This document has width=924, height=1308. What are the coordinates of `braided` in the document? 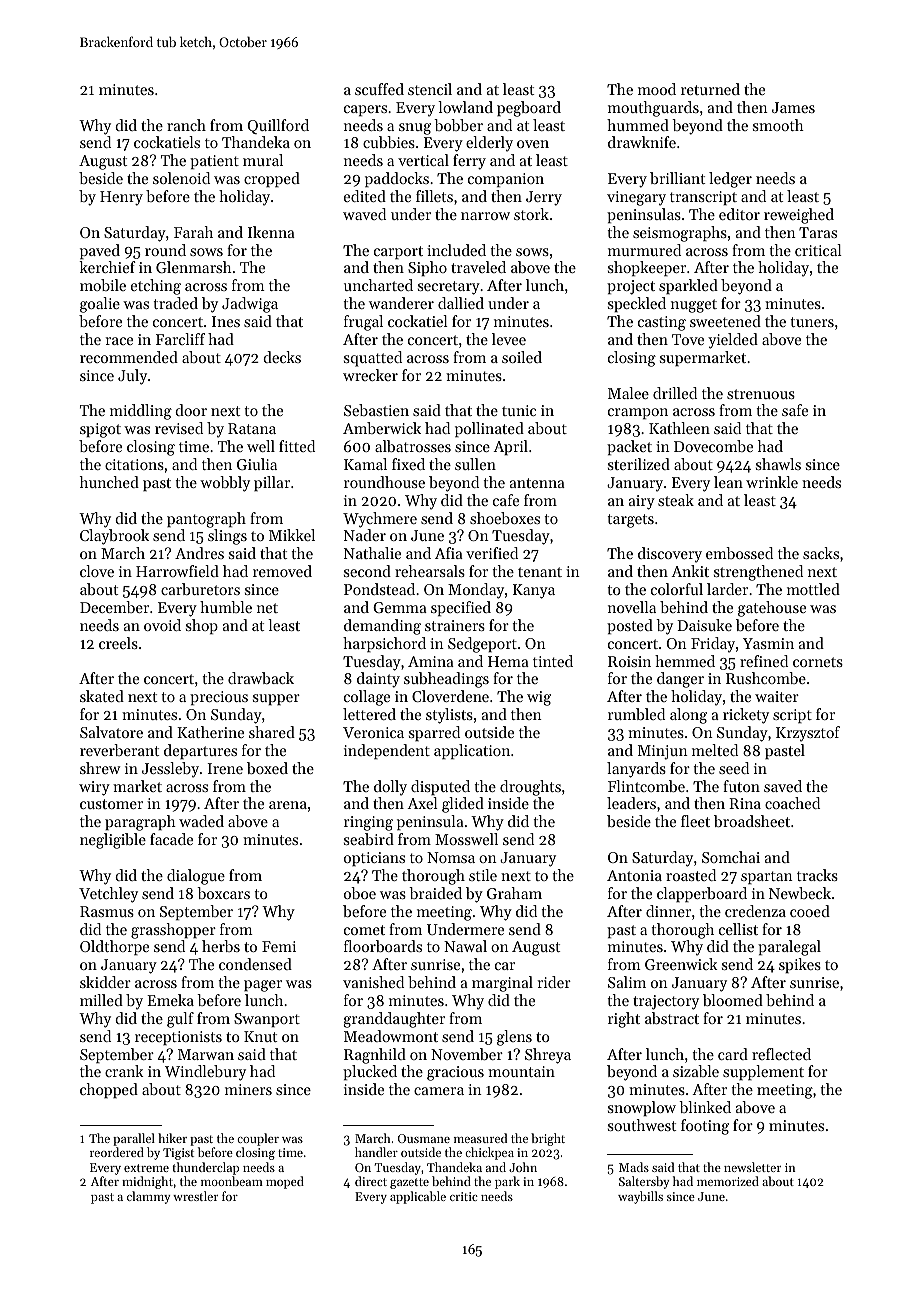 It's located at (435, 893).
